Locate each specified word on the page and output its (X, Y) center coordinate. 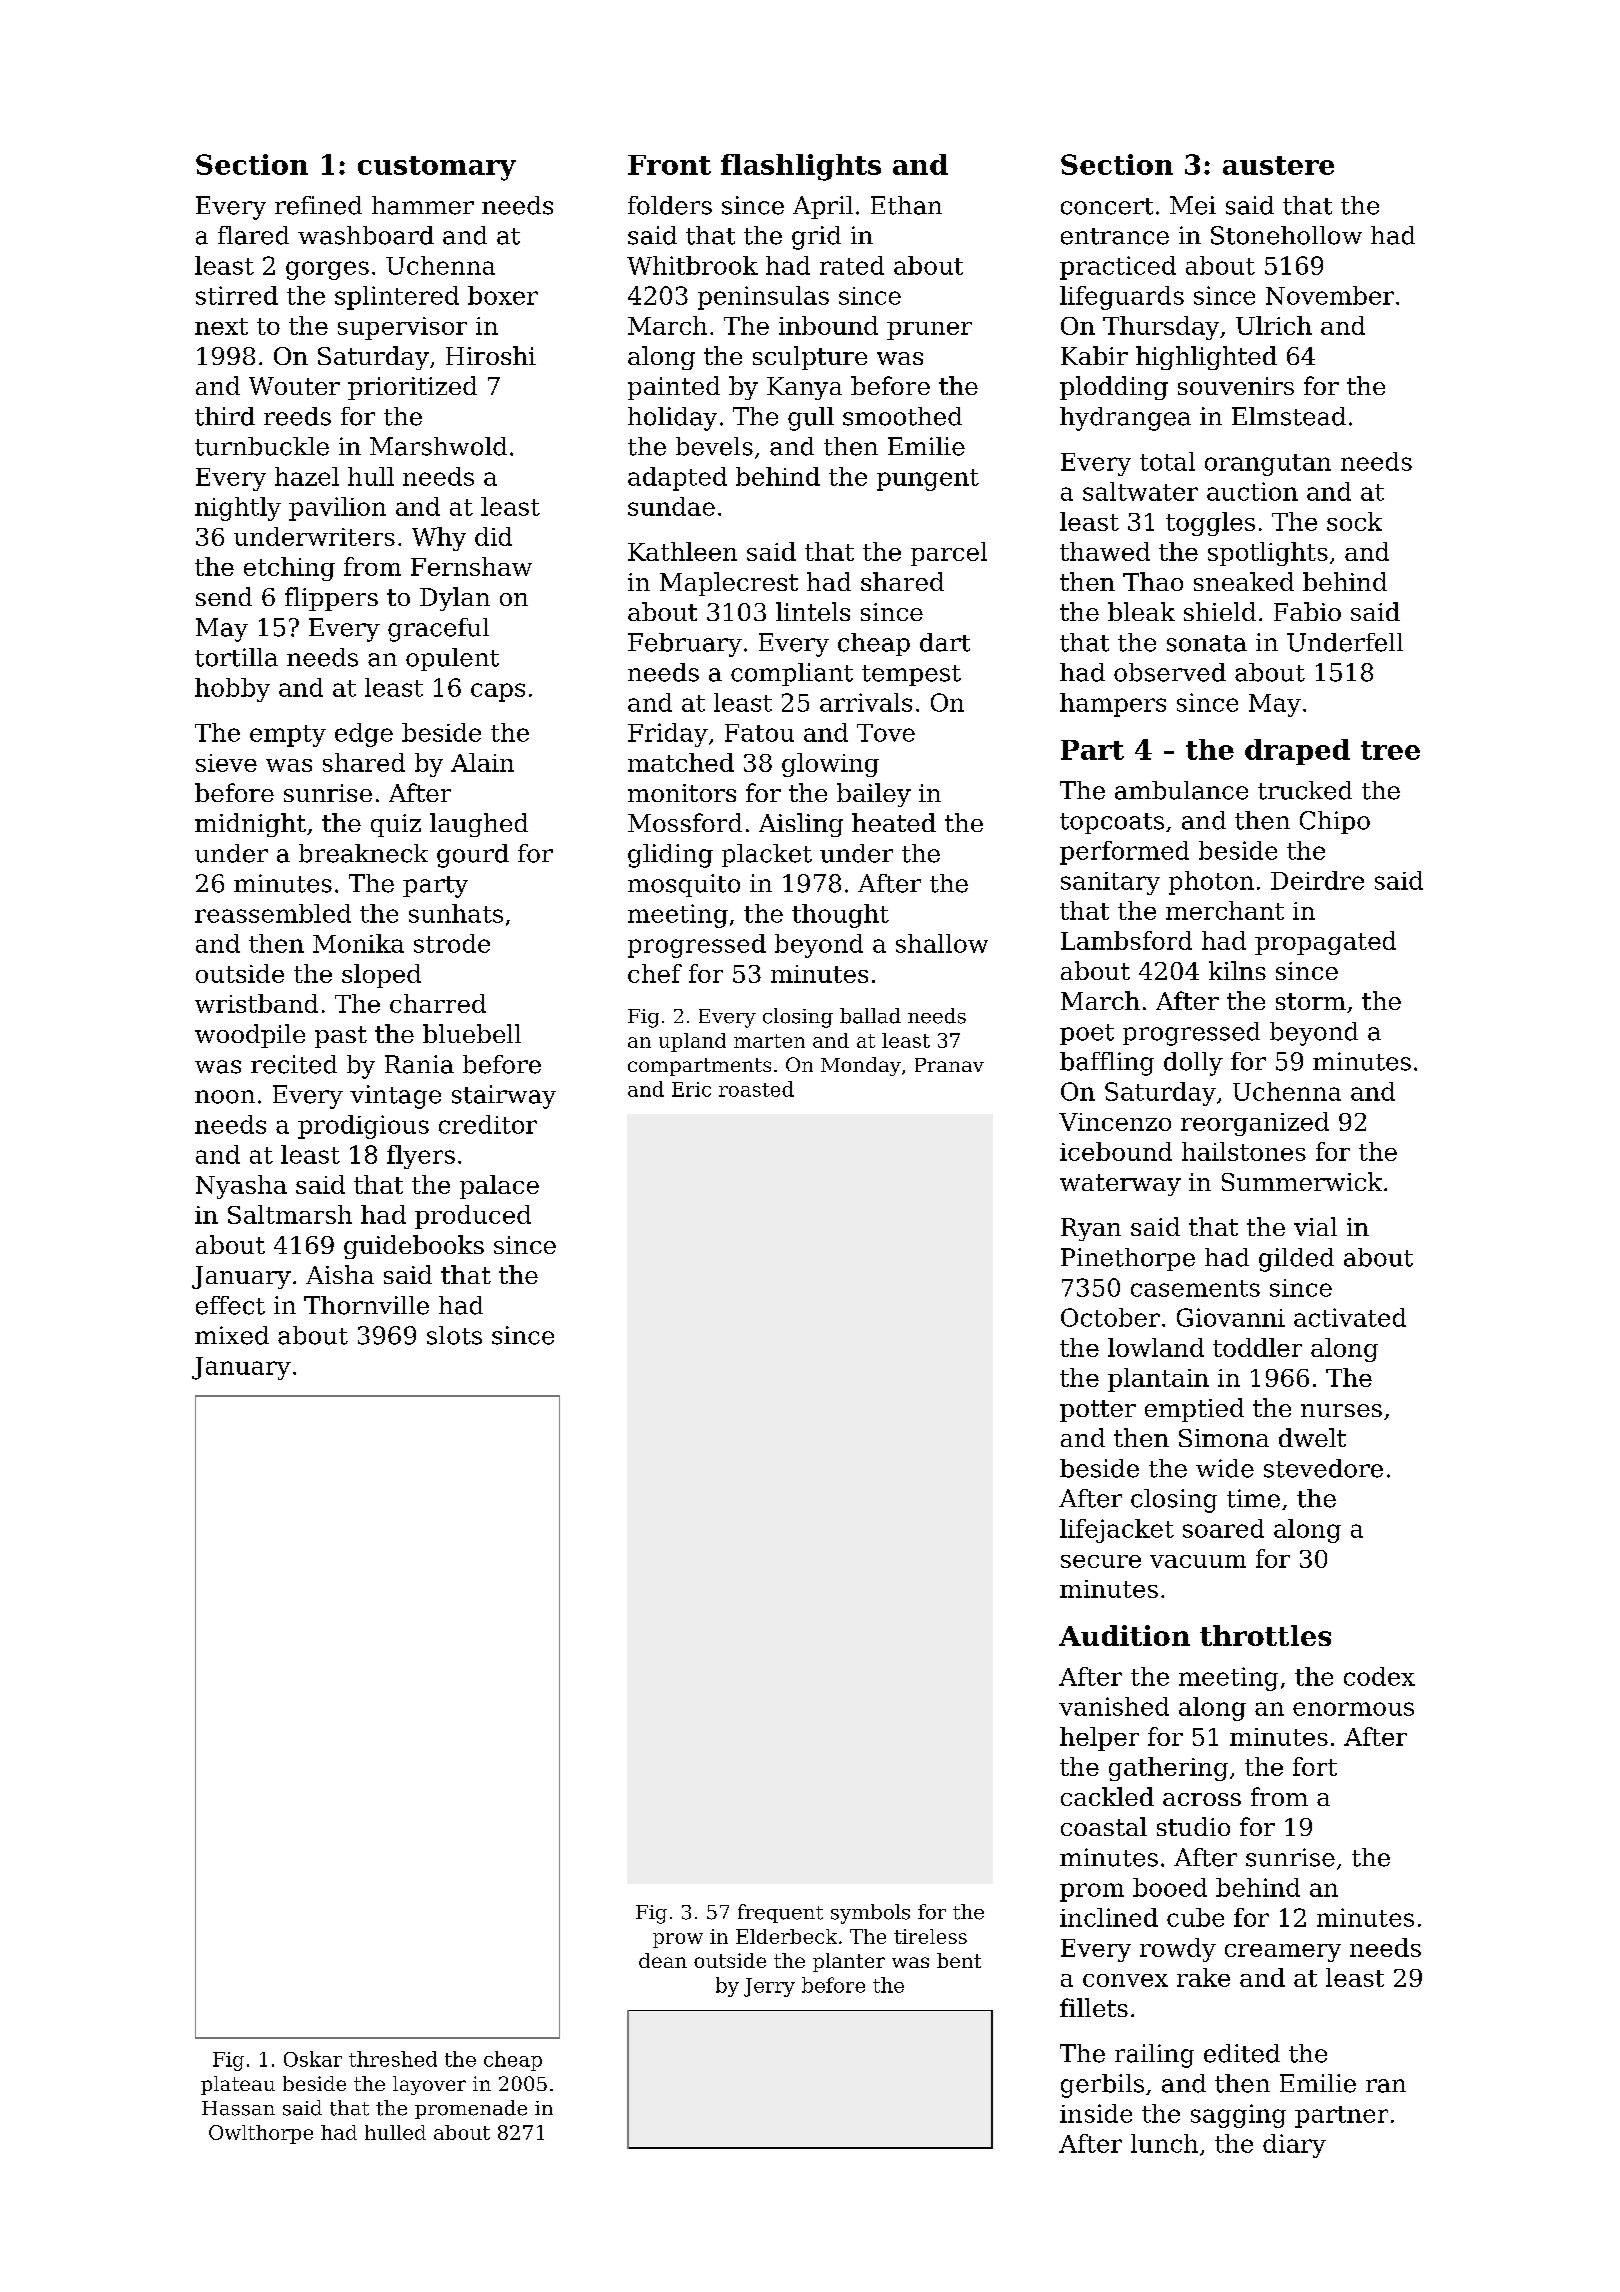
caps (498, 692)
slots (454, 1335)
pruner (929, 331)
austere (1278, 165)
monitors (682, 793)
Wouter (294, 386)
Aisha (340, 1274)
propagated (1325, 943)
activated (1350, 1317)
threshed (393, 2059)
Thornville (366, 1305)
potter (1098, 1411)
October (1110, 1317)
